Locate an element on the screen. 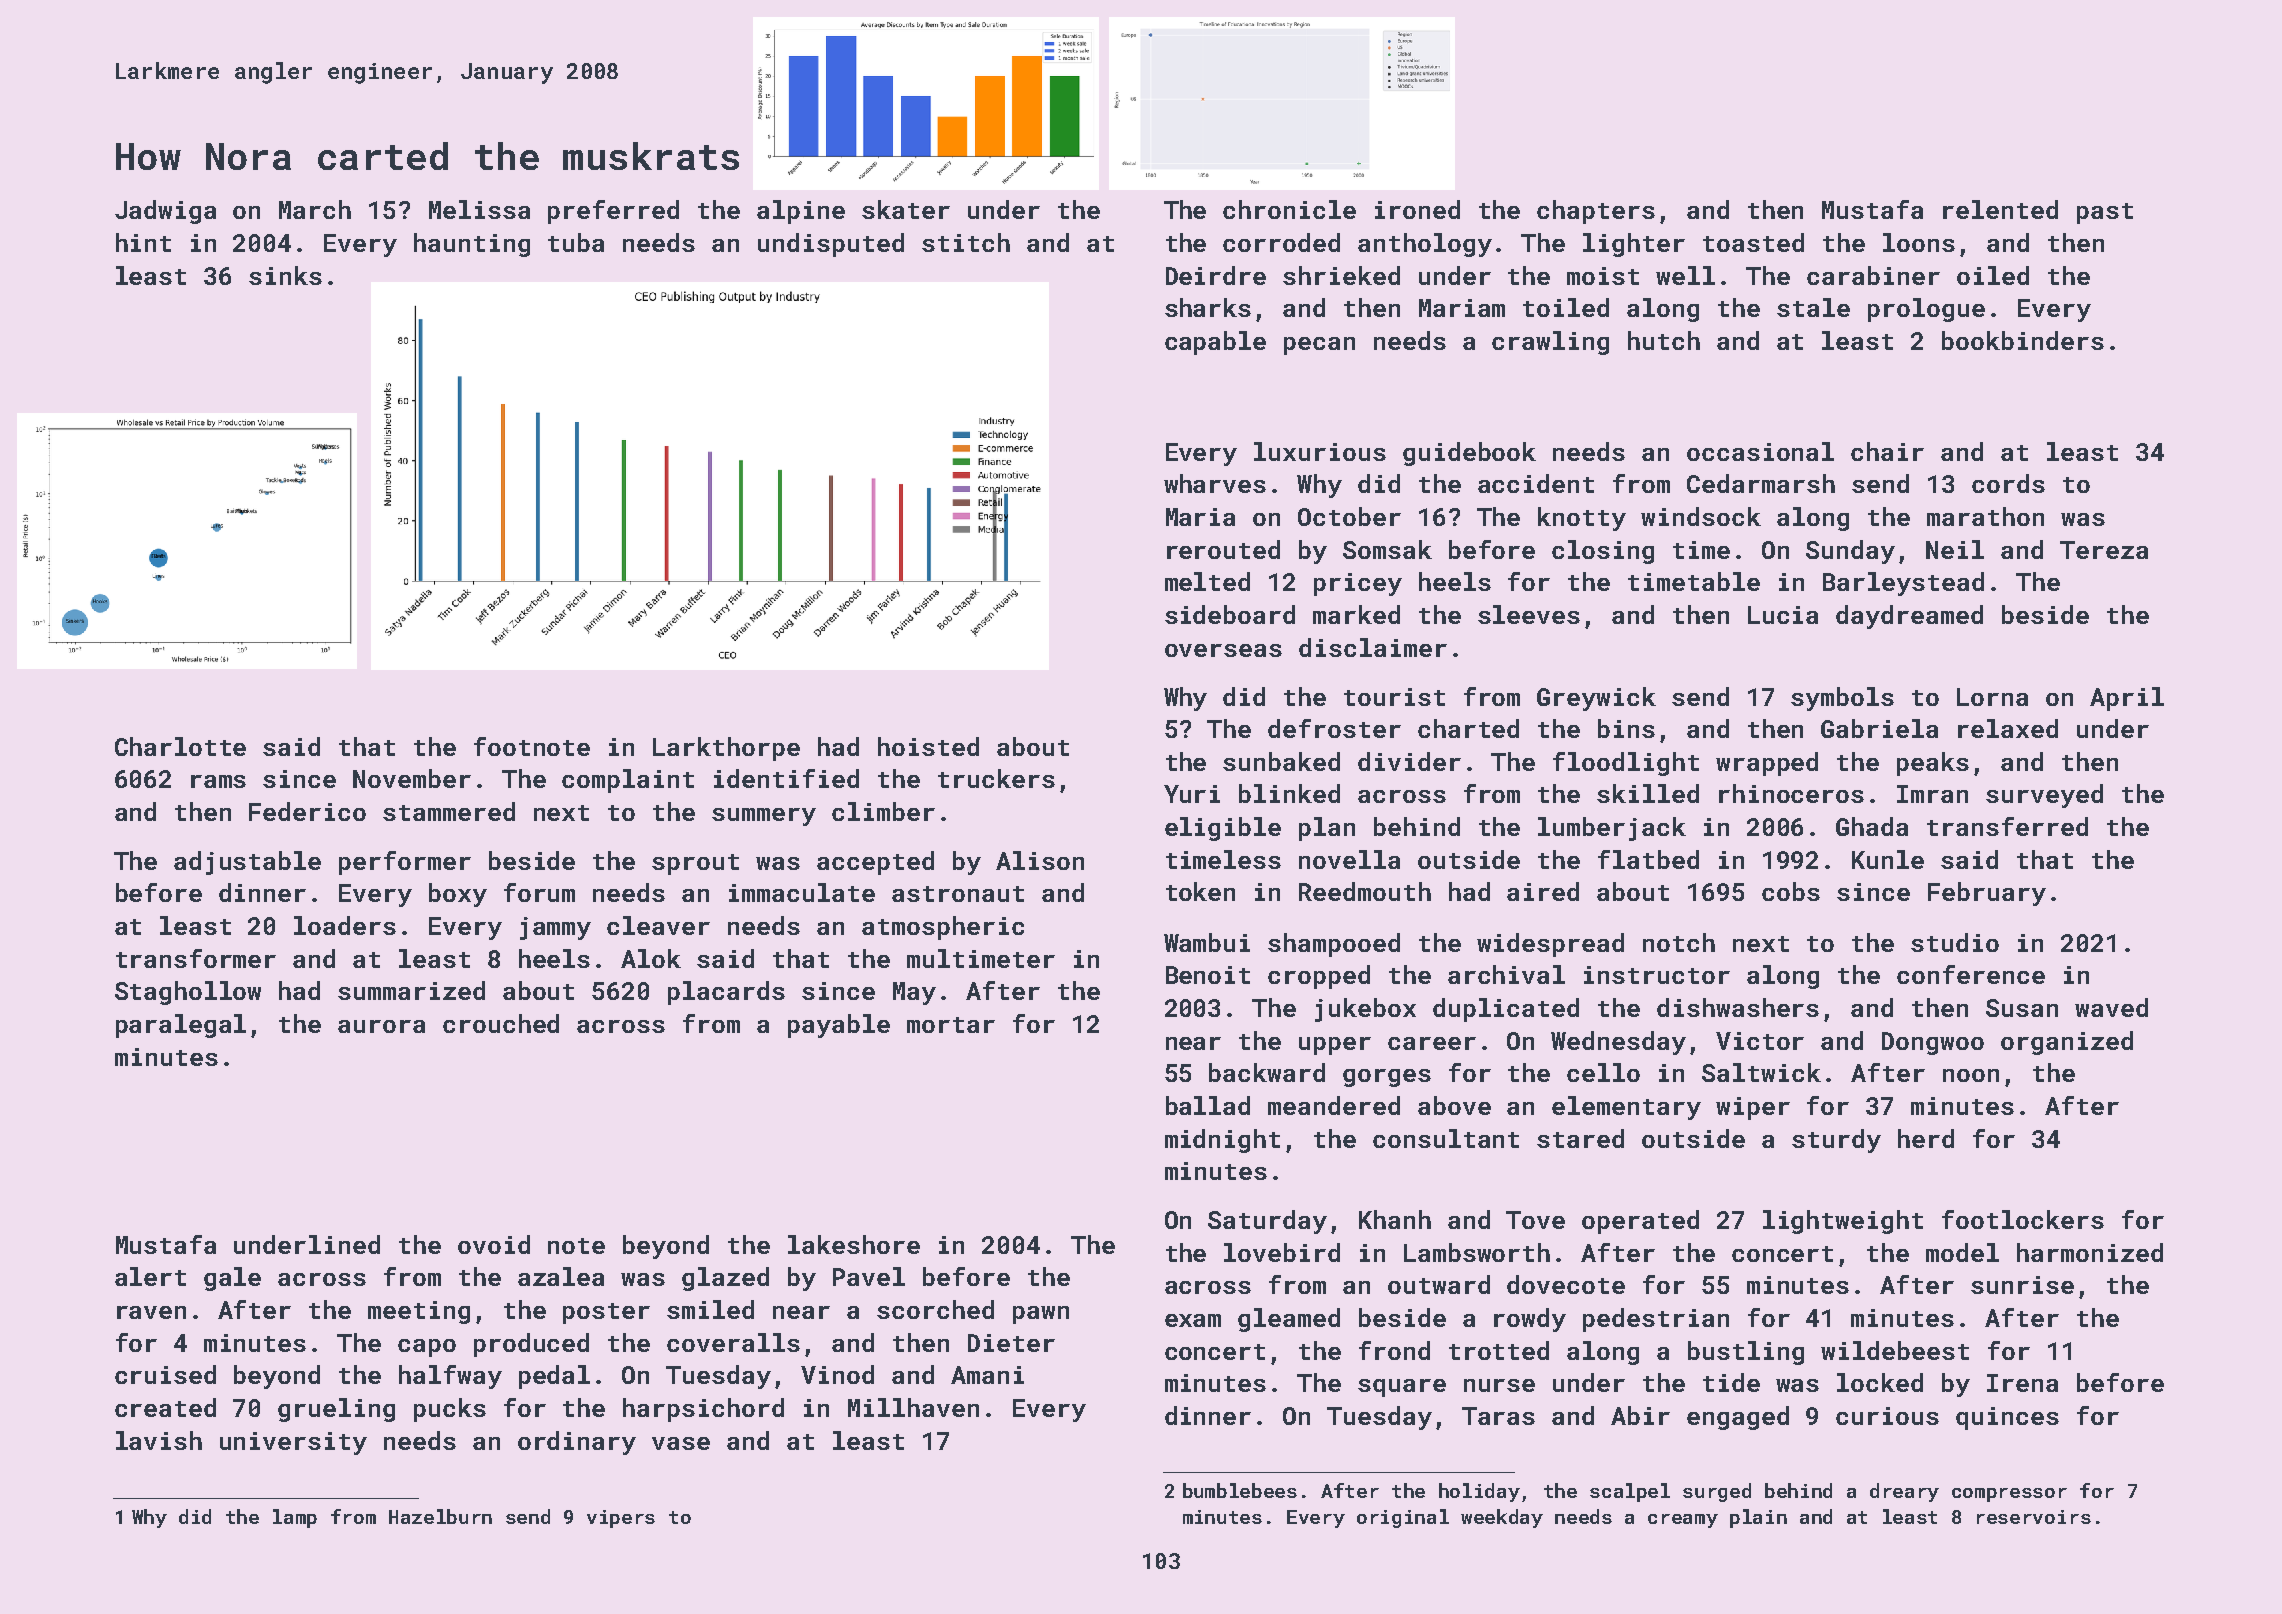 Image resolution: width=2282 pixels, height=1614 pixels. stammered is located at coordinates (449, 811).
